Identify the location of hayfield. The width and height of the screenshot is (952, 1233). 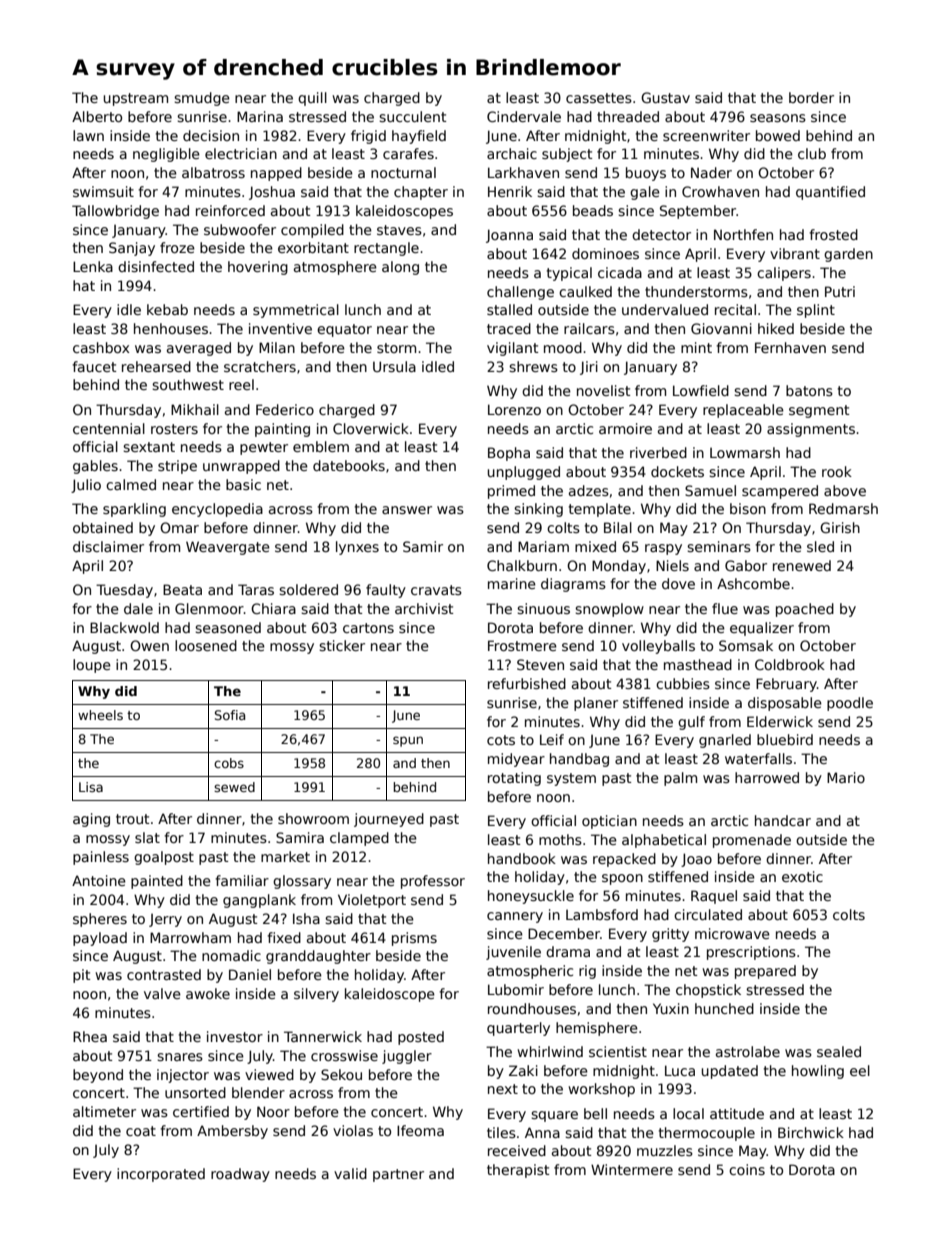
(419, 137).
